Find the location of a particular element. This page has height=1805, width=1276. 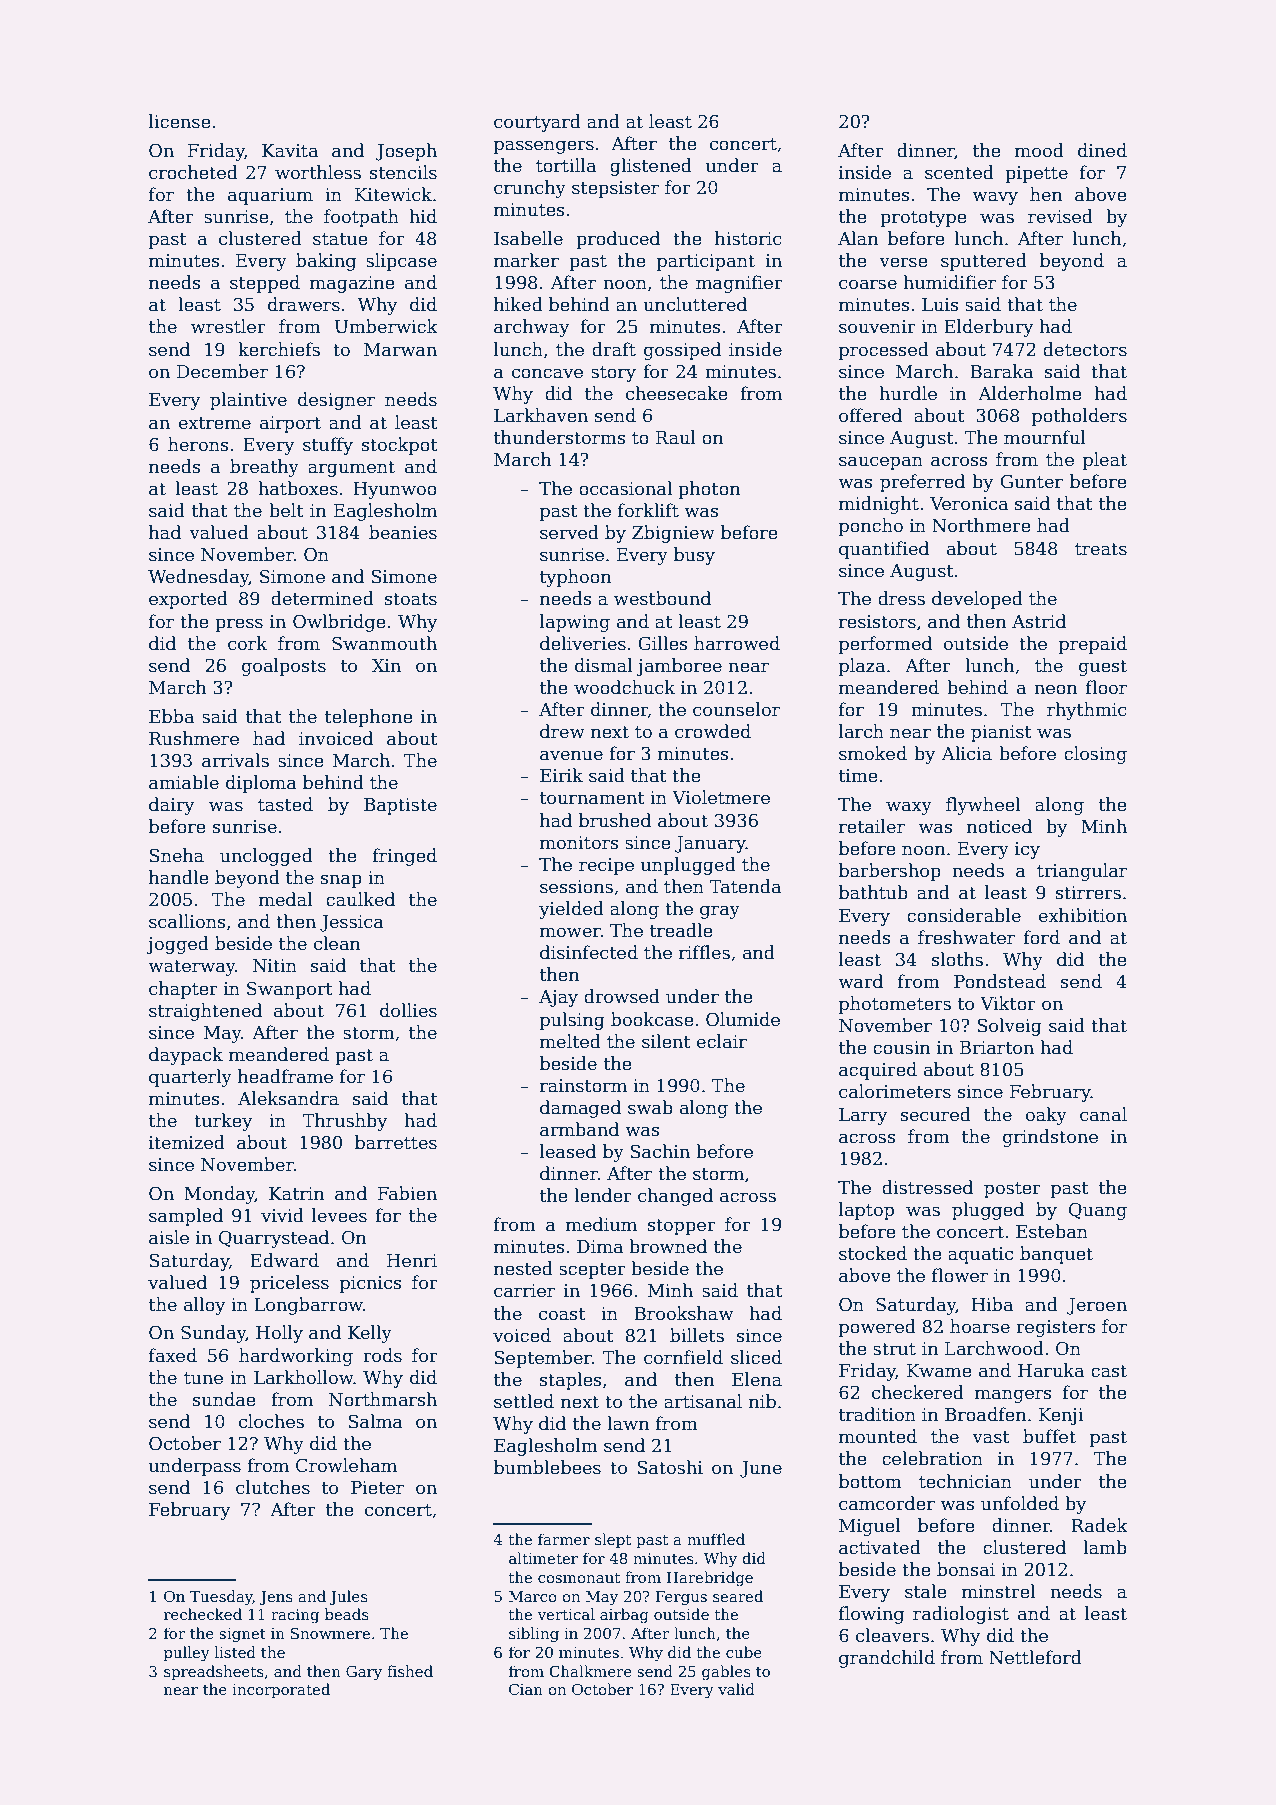

grindstone is located at coordinates (1050, 1138).
